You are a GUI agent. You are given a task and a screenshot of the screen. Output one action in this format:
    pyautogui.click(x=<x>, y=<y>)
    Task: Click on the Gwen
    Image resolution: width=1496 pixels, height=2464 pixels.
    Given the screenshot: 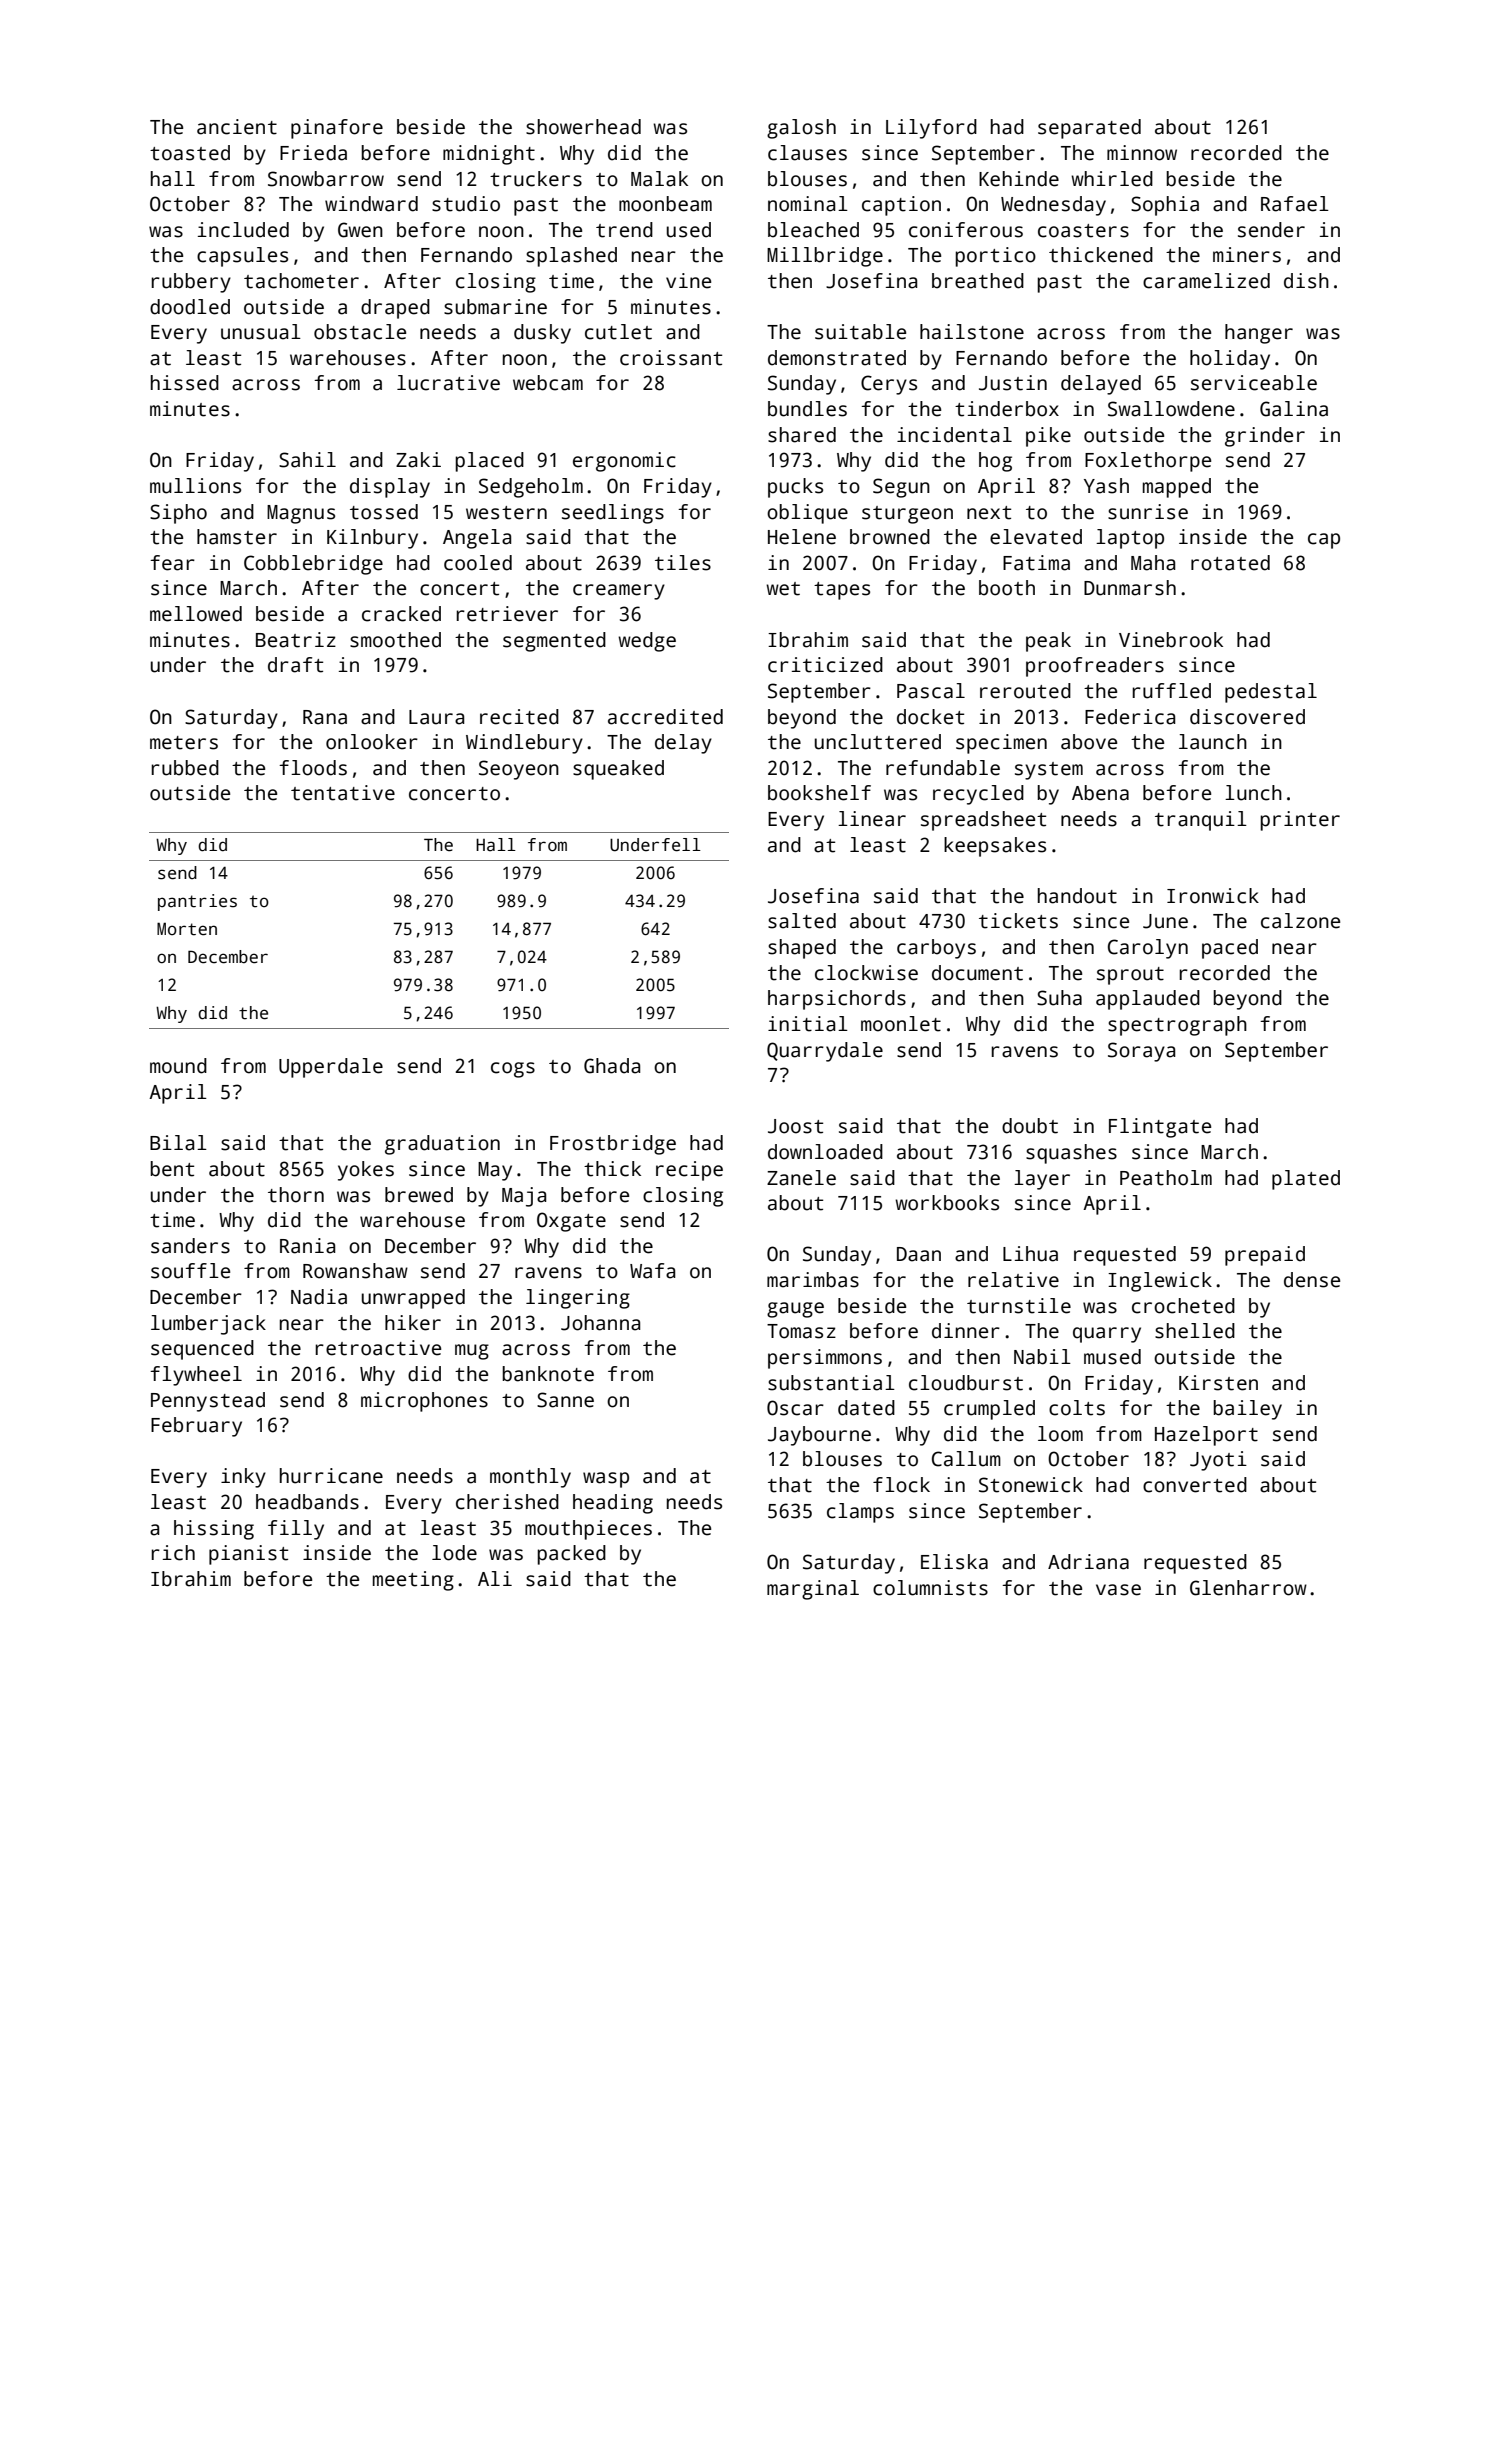 What is the action you would take?
    pyautogui.click(x=360, y=230)
